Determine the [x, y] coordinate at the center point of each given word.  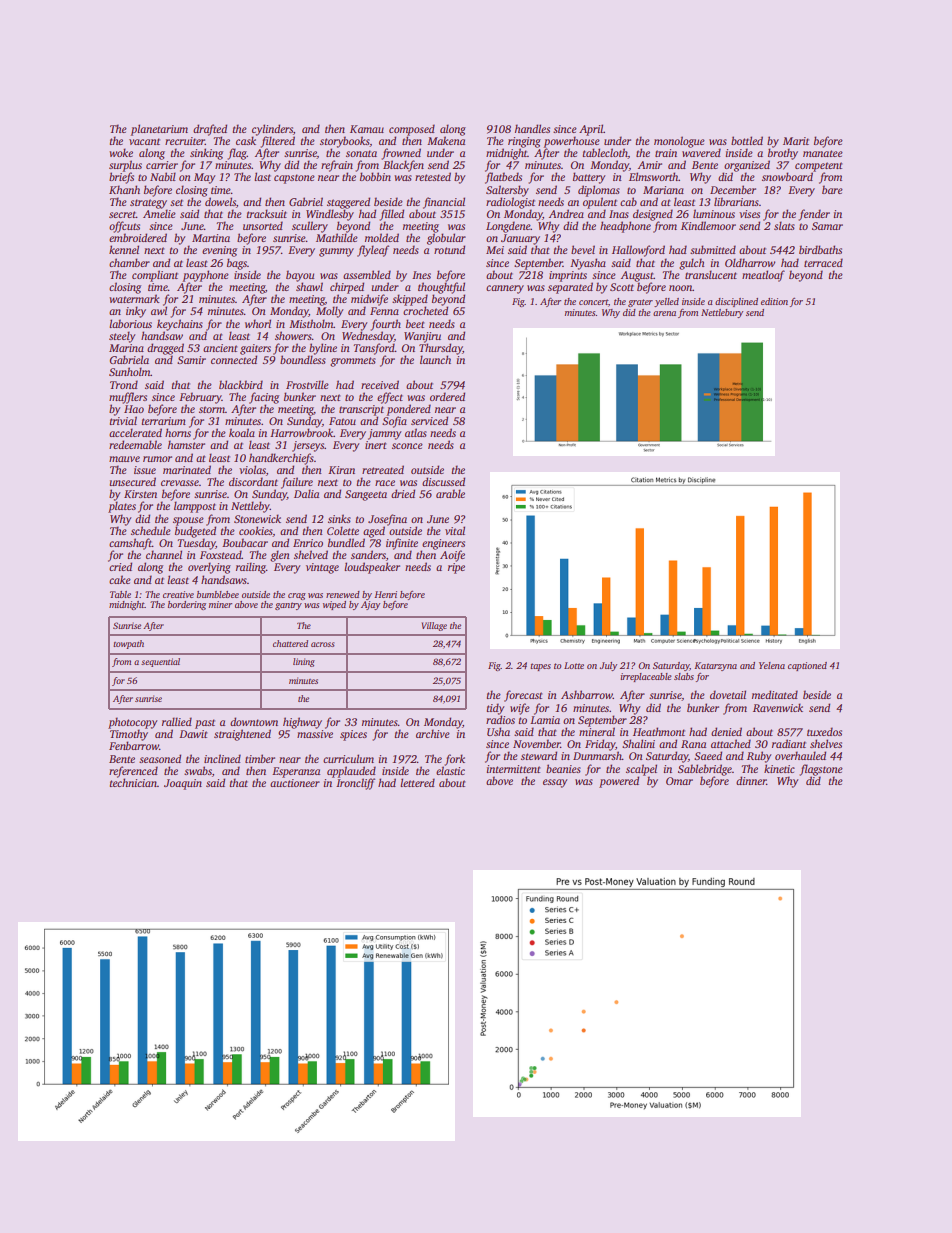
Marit [796, 141]
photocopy [133, 723]
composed [412, 130]
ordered [447, 396]
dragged [165, 349]
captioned [807, 666]
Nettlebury [722, 313]
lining [304, 662]
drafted [210, 130]
